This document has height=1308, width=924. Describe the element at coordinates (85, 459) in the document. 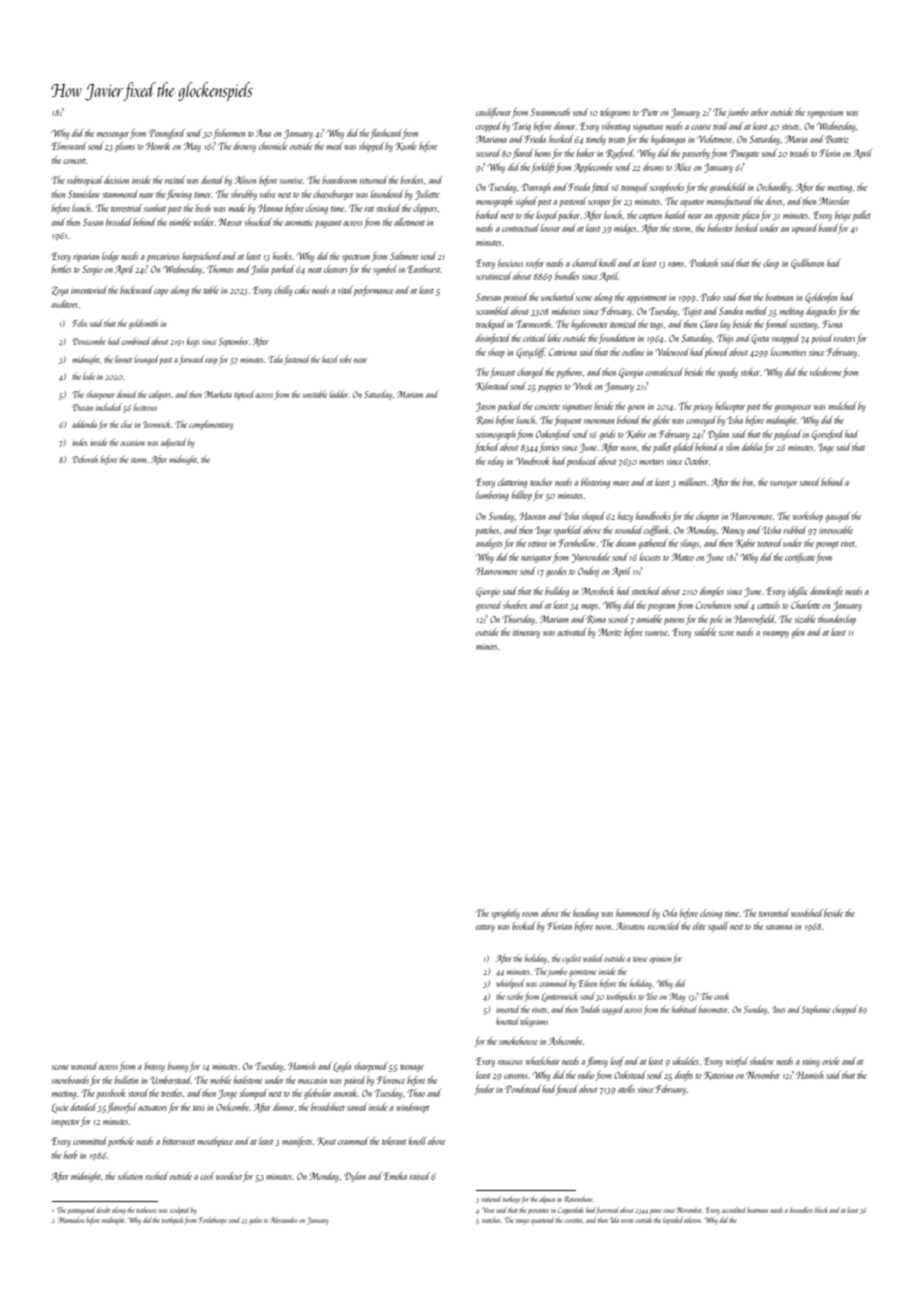

I see `Deborah` at that location.
